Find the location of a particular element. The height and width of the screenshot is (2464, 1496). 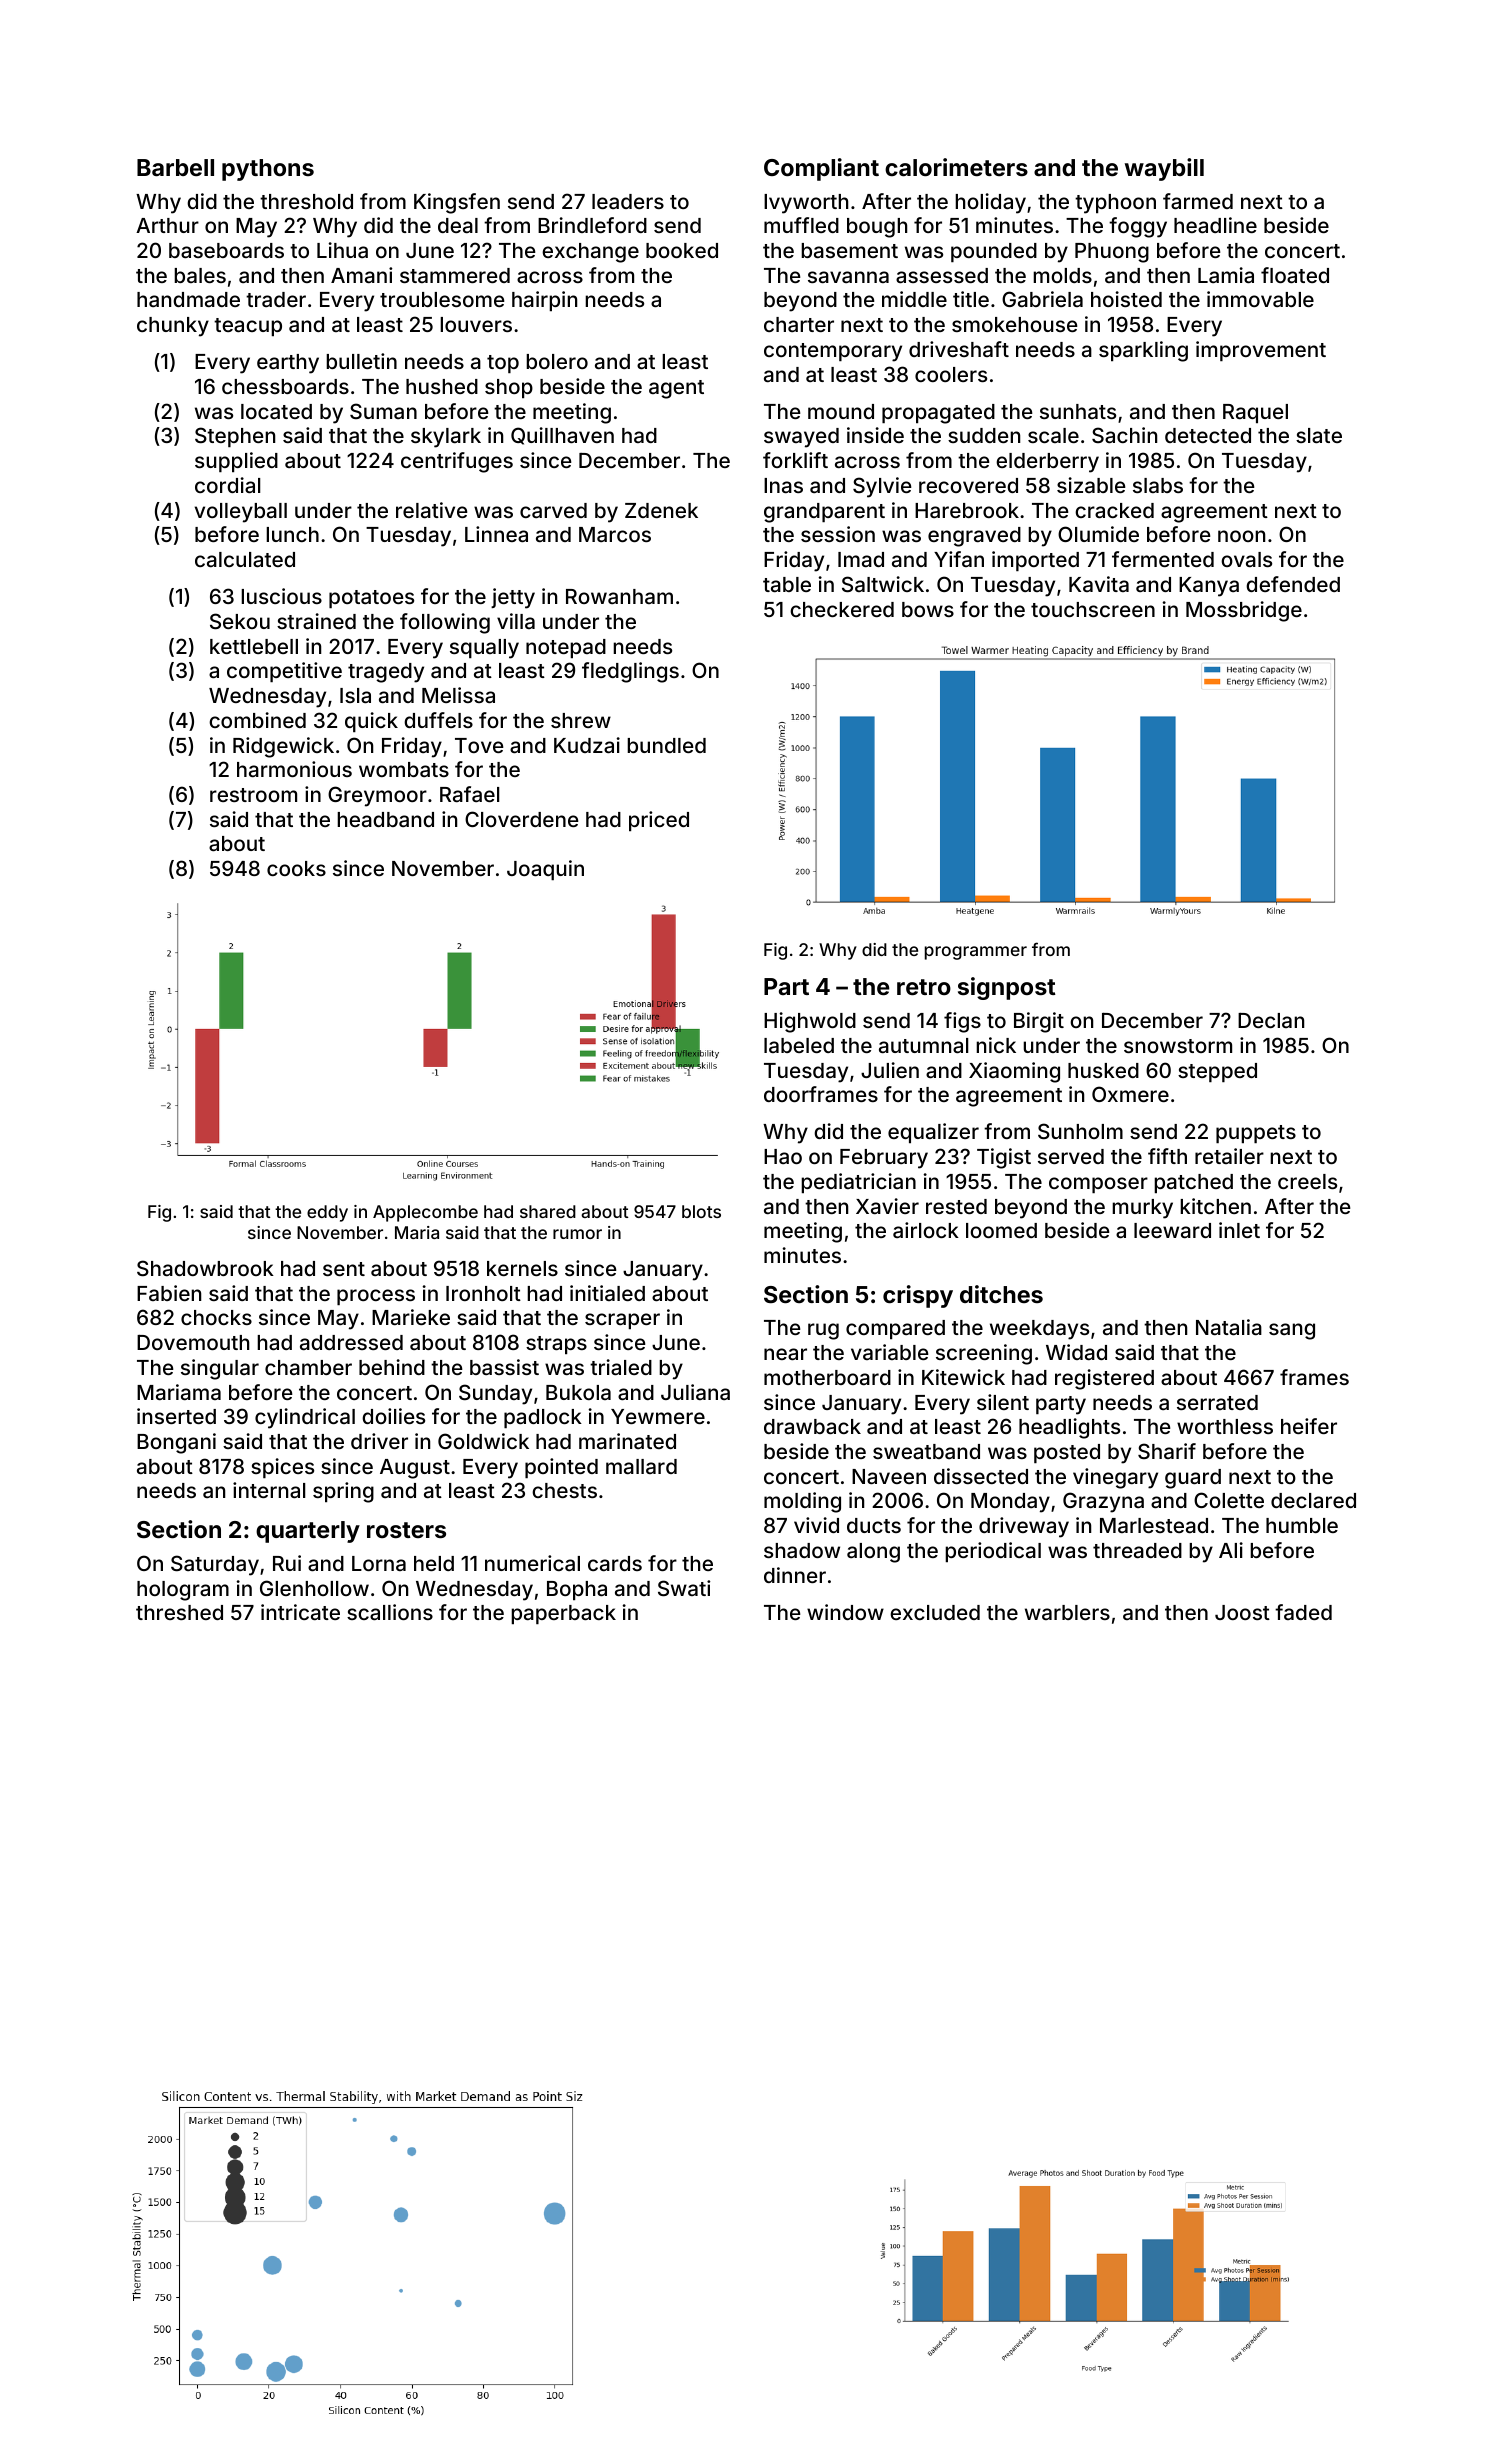

signpost is located at coordinates (1007, 988).
